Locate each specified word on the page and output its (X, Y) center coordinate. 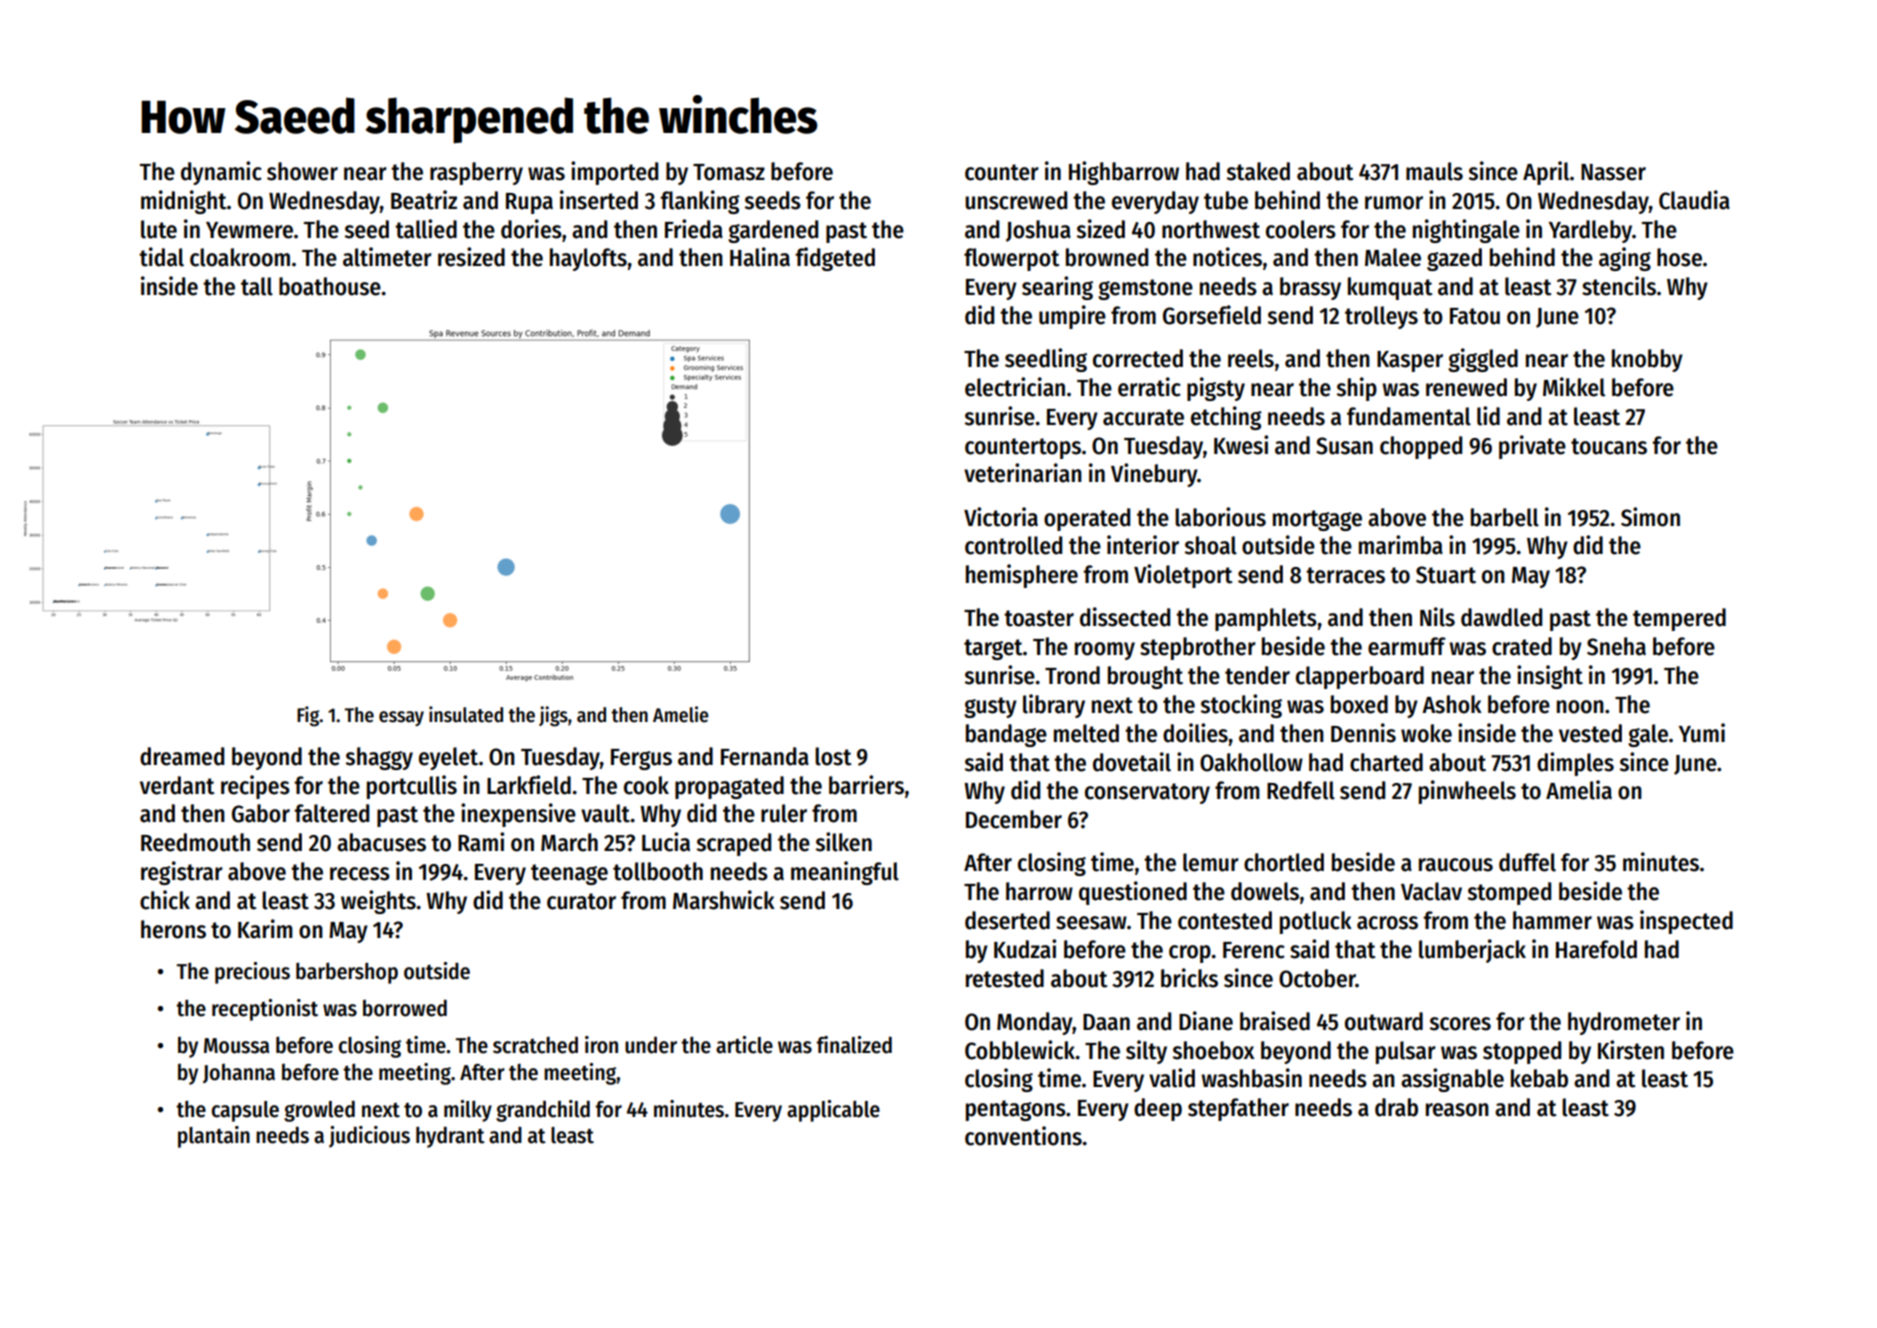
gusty (990, 707)
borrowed (405, 1008)
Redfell (1301, 790)
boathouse (330, 286)
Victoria (1001, 517)
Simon (1650, 517)
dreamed (182, 756)
